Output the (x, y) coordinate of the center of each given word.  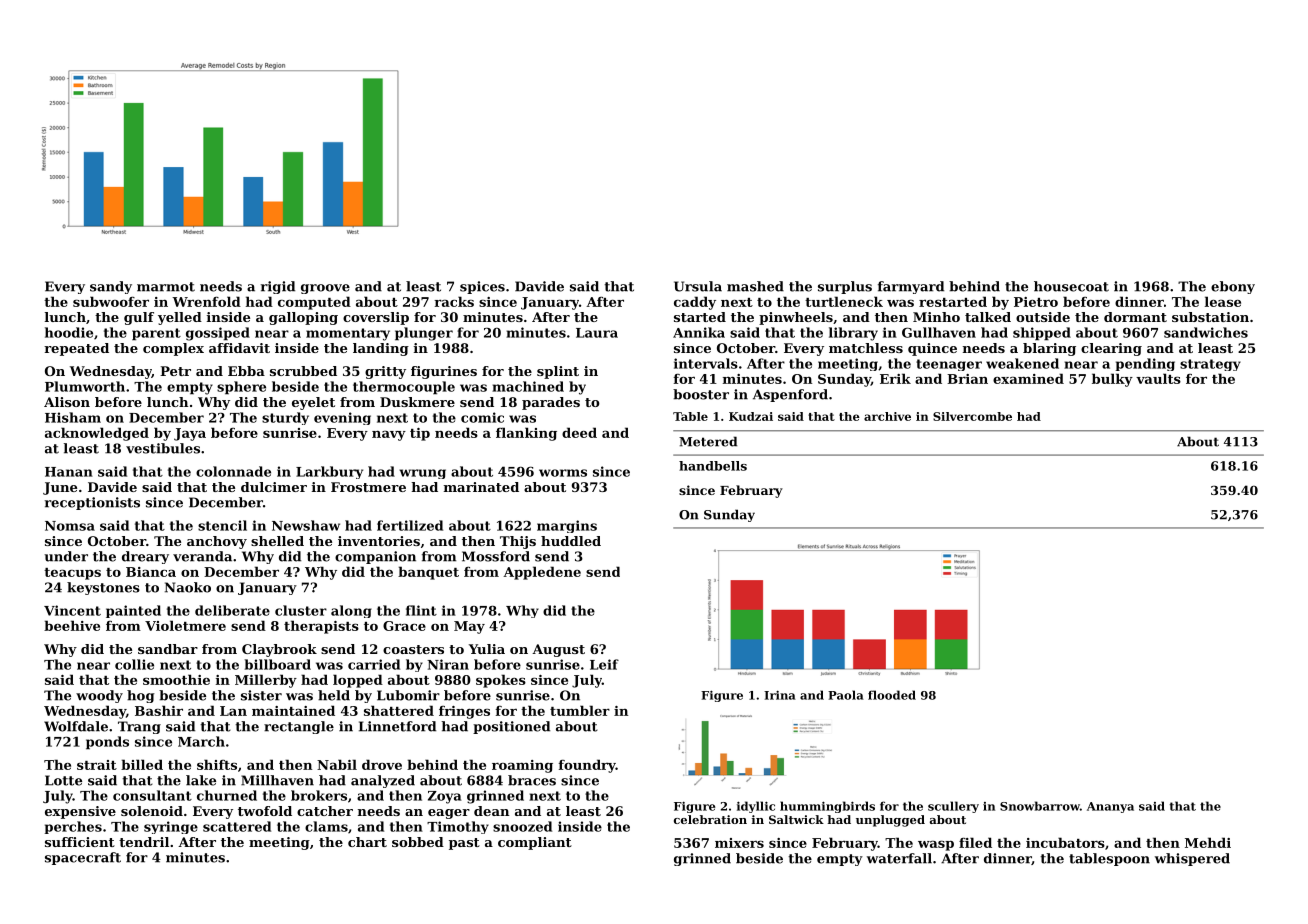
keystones (103, 588)
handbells (713, 466)
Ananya (1110, 807)
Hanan (69, 472)
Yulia (487, 649)
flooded (892, 695)
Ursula (698, 286)
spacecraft (83, 858)
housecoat (1071, 286)
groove (325, 289)
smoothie (176, 679)
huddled (571, 541)
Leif (604, 664)
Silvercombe (972, 416)
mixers (739, 843)
